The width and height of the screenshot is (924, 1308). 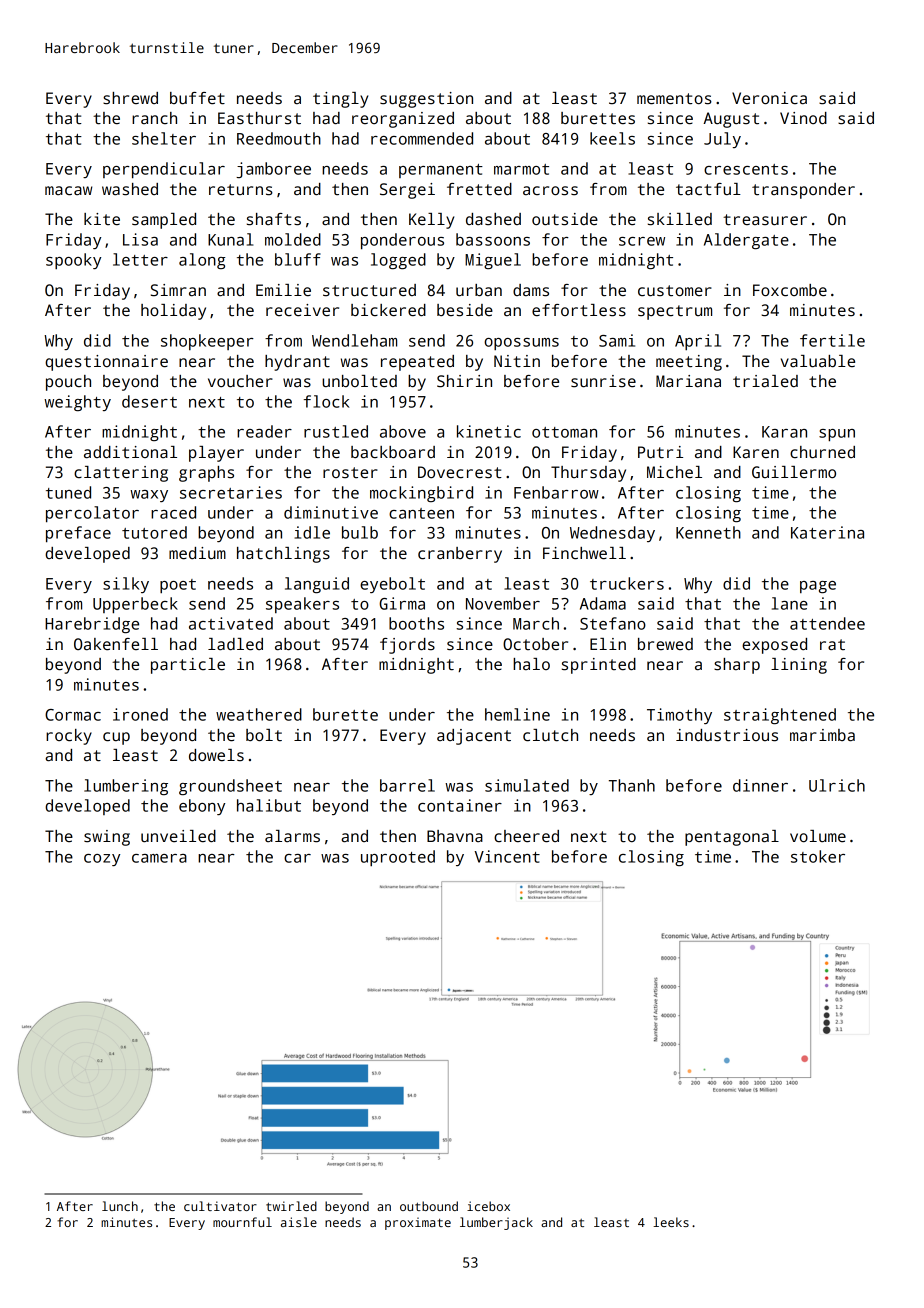 I want to click on camera, so click(x=159, y=858).
